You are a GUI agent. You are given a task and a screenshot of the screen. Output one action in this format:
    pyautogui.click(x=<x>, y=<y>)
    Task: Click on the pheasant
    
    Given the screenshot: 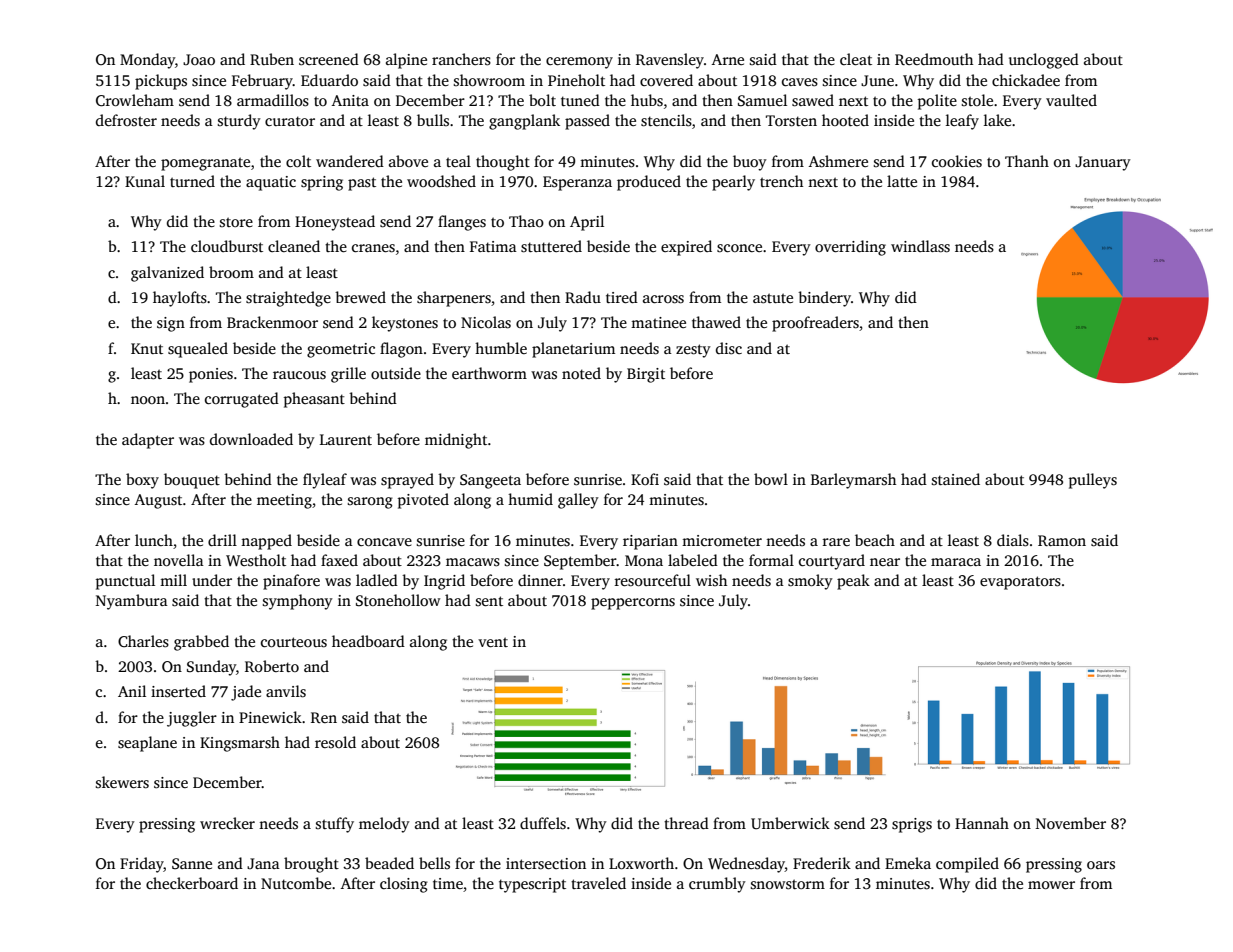 What is the action you would take?
    pyautogui.click(x=314, y=400)
